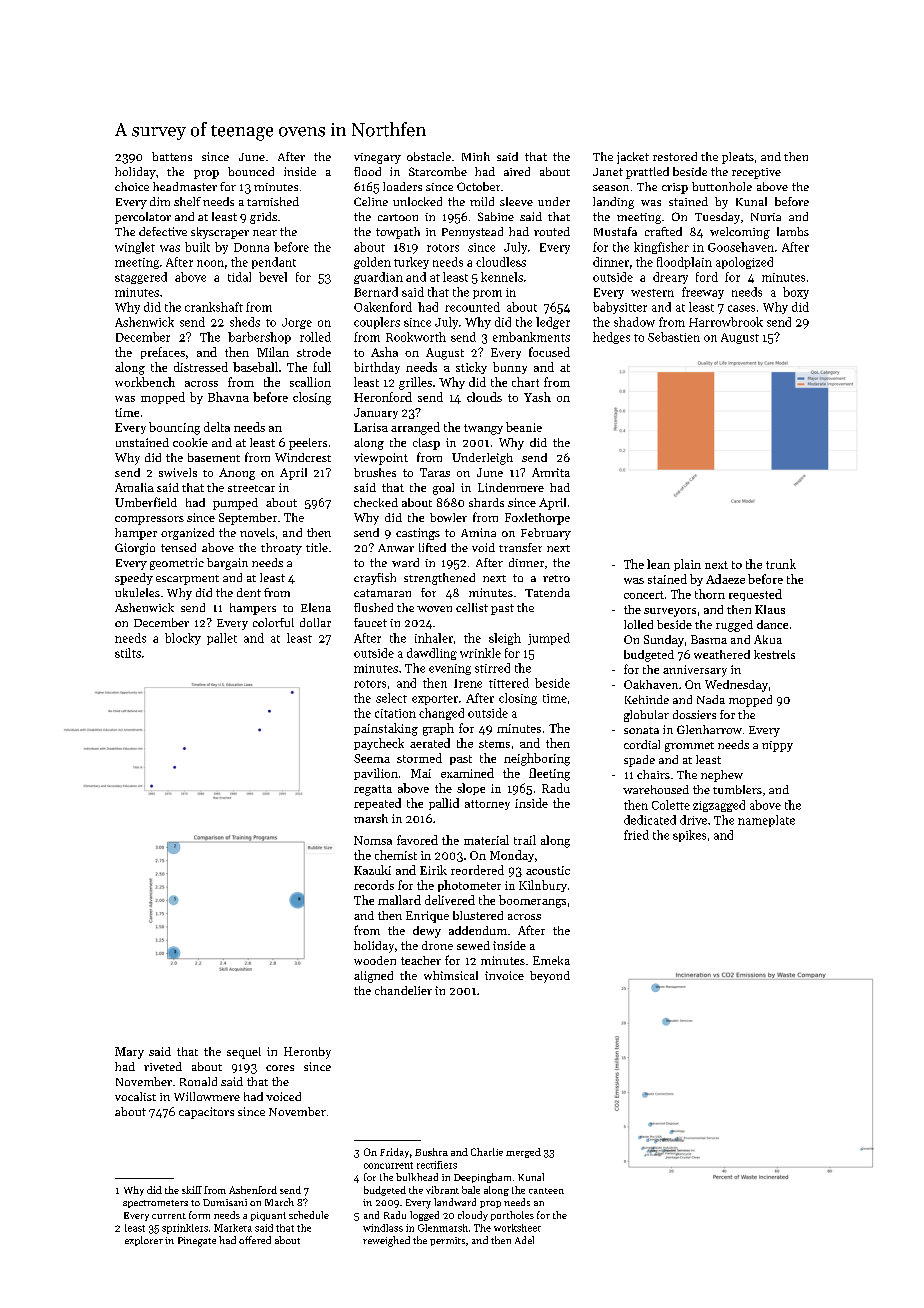  What do you see at coordinates (770, 609) in the page?
I see `Klaus` at bounding box center [770, 609].
